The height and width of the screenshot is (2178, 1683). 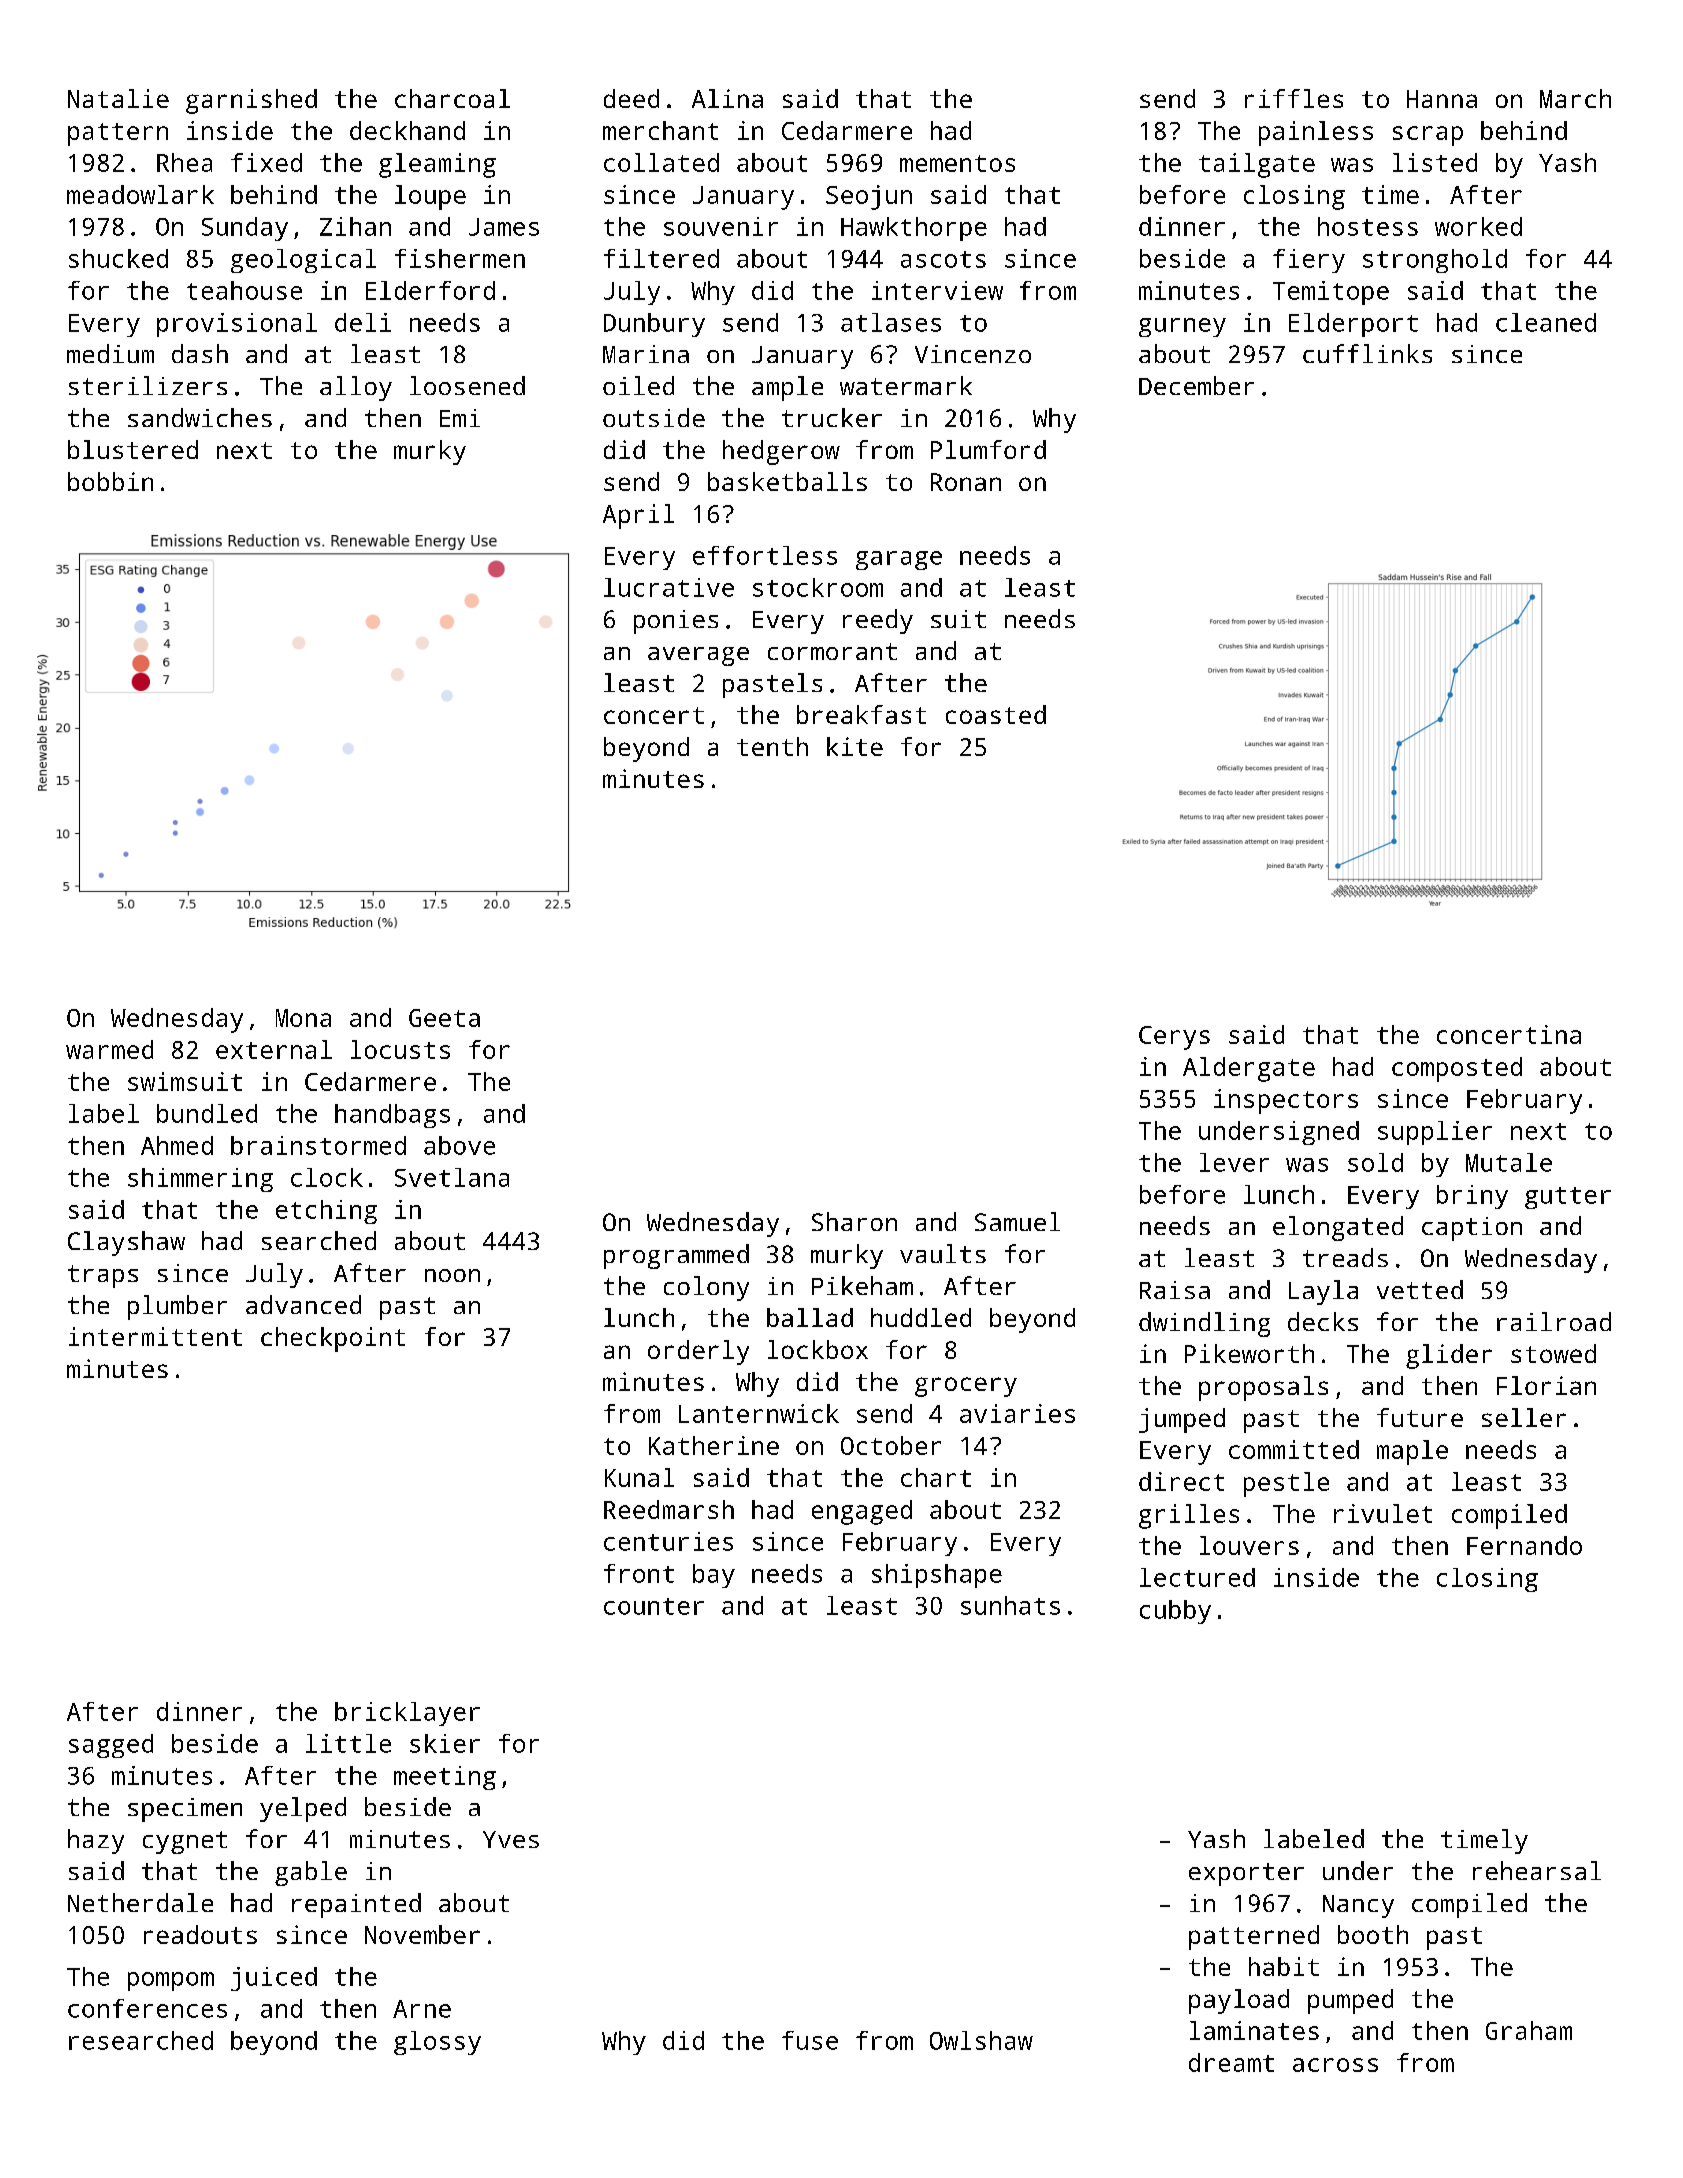 I want to click on souvenir, so click(x=721, y=226).
